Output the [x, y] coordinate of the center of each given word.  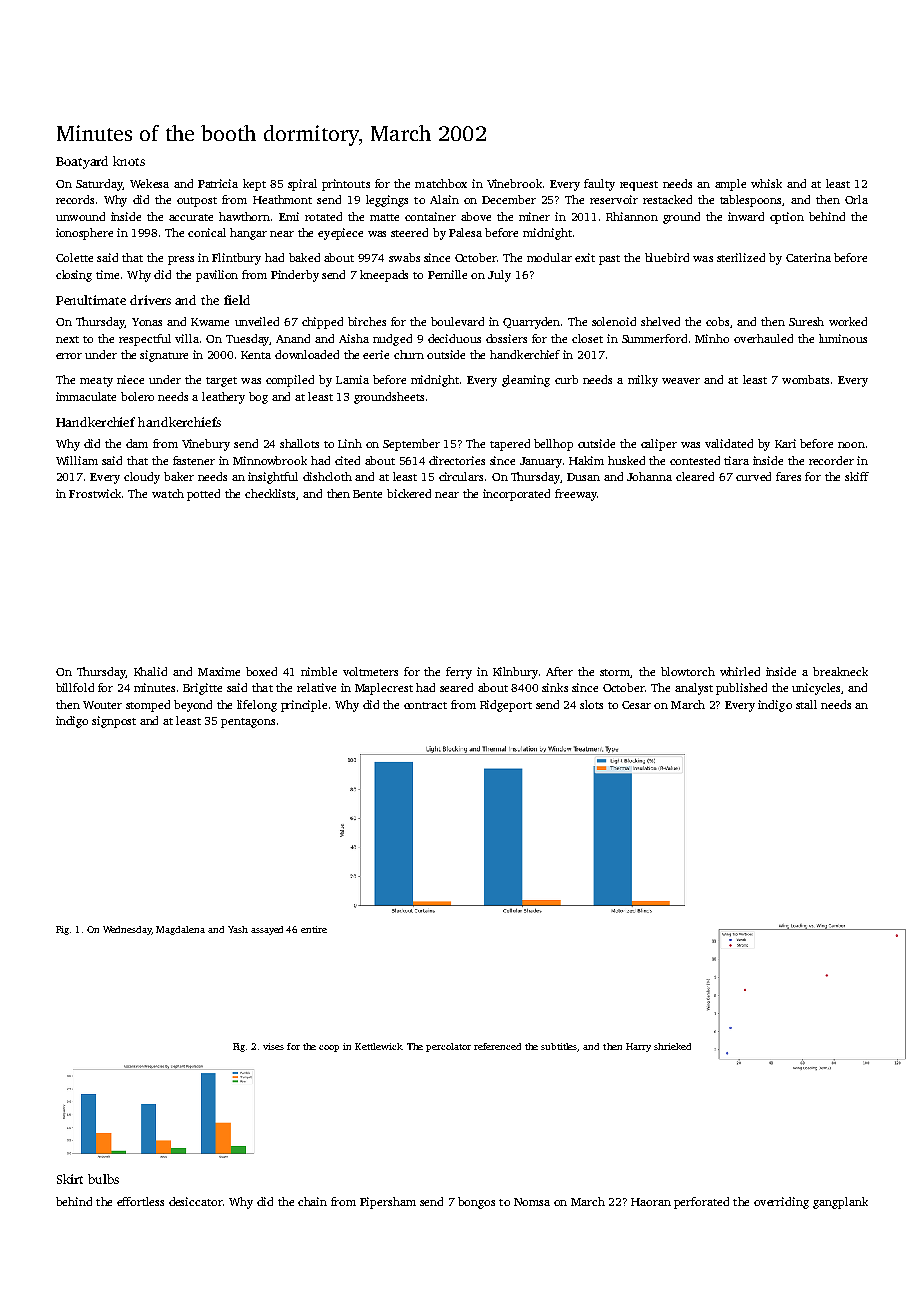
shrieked [672, 1046]
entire [314, 929]
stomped [148, 706]
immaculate [86, 396]
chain [312, 1201]
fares [788, 476]
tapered [510, 445]
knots [129, 161]
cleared [695, 476]
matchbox [441, 183]
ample [730, 185]
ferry [459, 673]
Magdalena [180, 930]
